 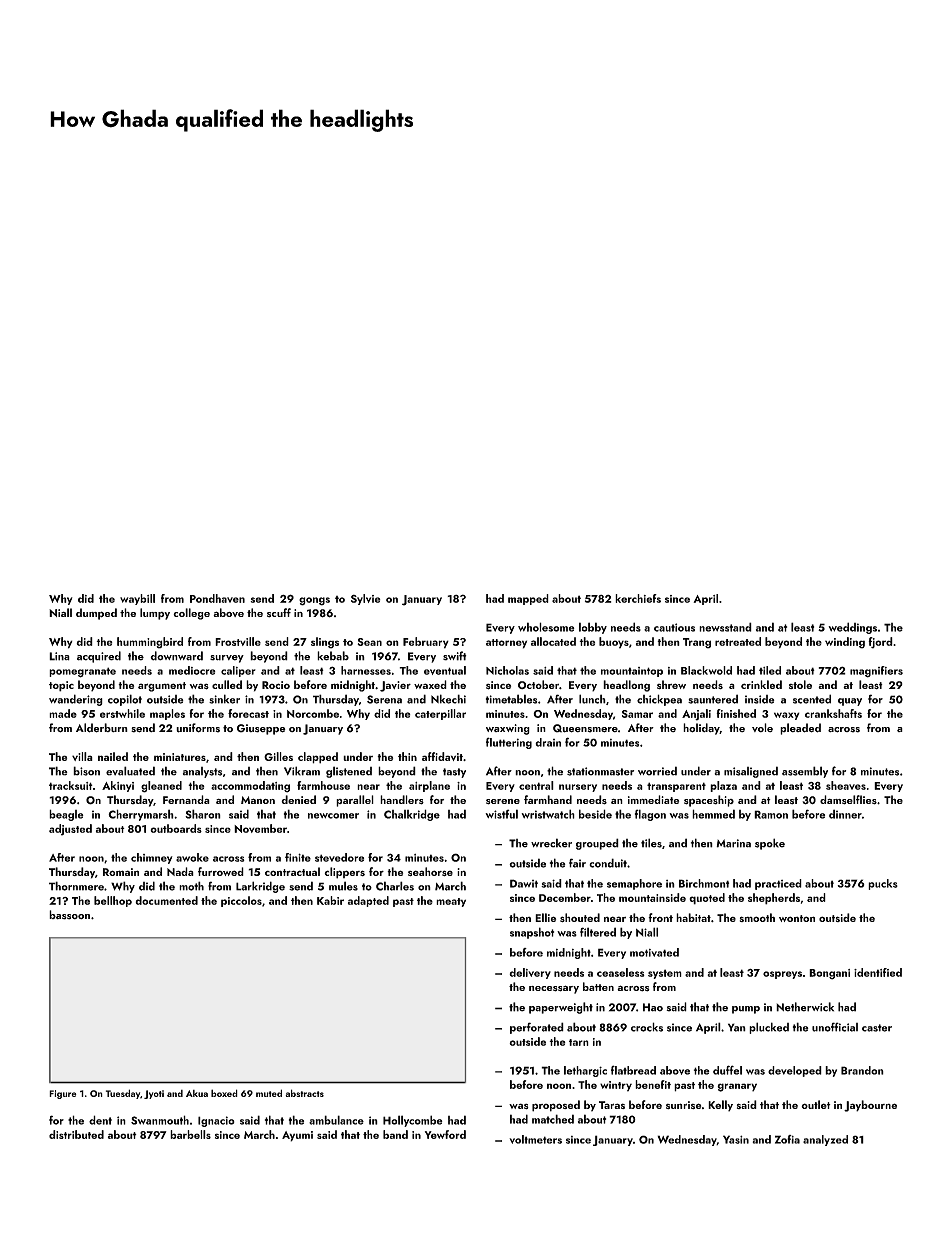 What do you see at coordinates (634, 884) in the screenshot?
I see `semaphore` at bounding box center [634, 884].
